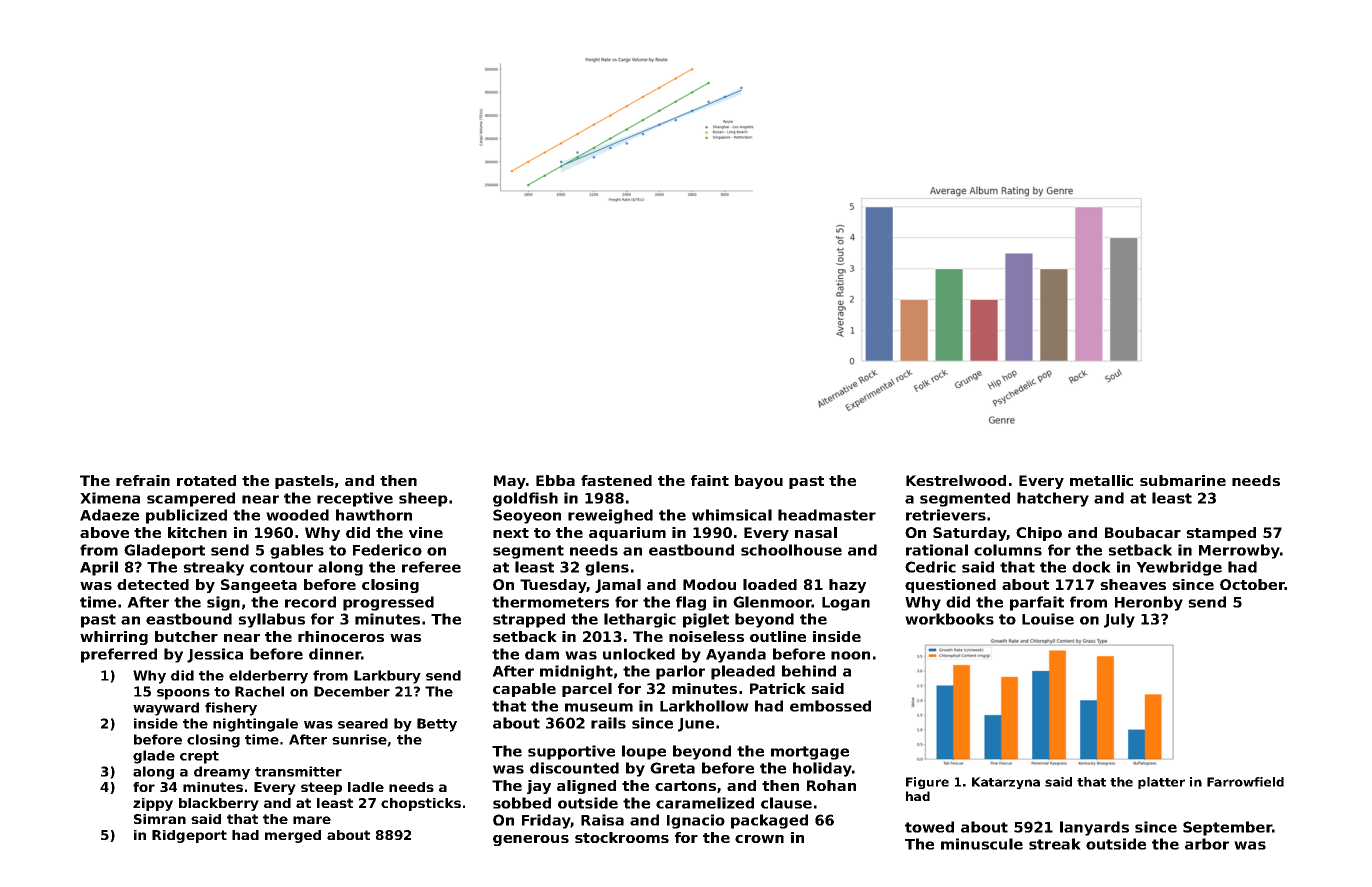 The width and height of the screenshot is (1372, 887). What do you see at coordinates (355, 499) in the screenshot?
I see `receptive` at bounding box center [355, 499].
